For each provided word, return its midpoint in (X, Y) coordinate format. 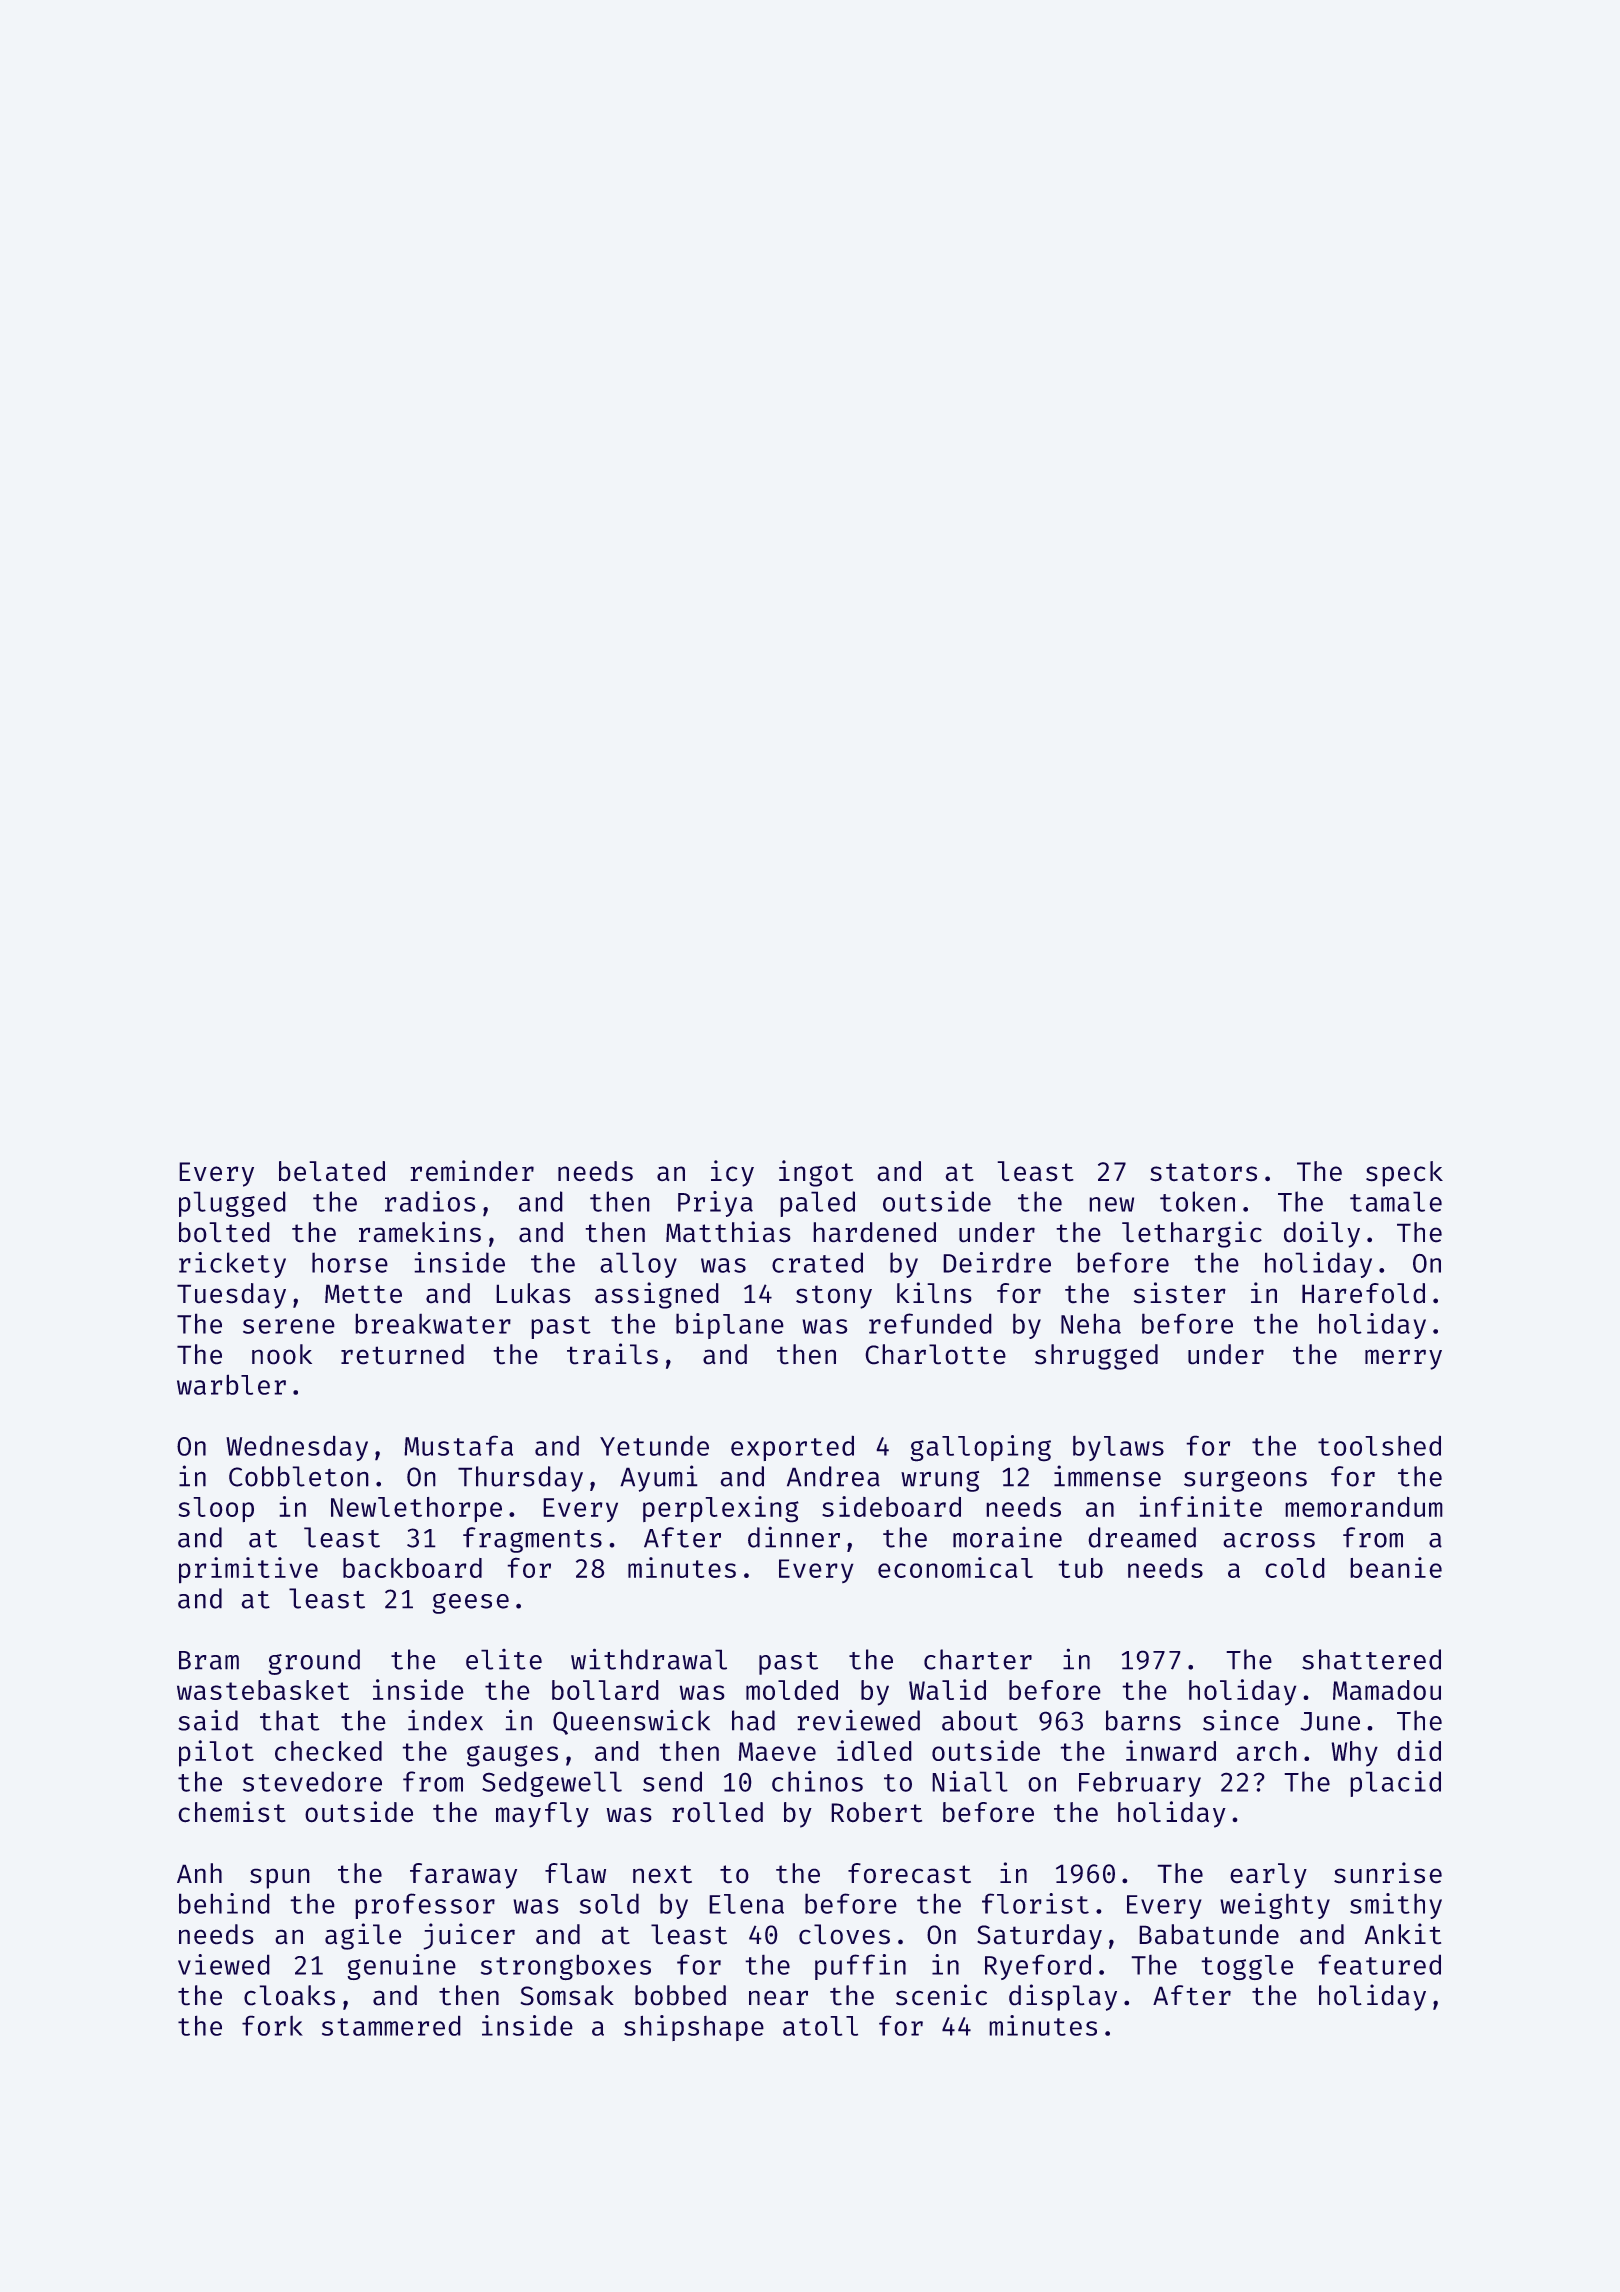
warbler (231, 1384)
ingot (816, 1173)
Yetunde (654, 1445)
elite (504, 1659)
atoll (820, 2026)
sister (1180, 1293)
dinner (794, 1537)
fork (272, 2025)
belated (332, 1171)
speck (1404, 1174)
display (1063, 1997)
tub (1080, 1568)
